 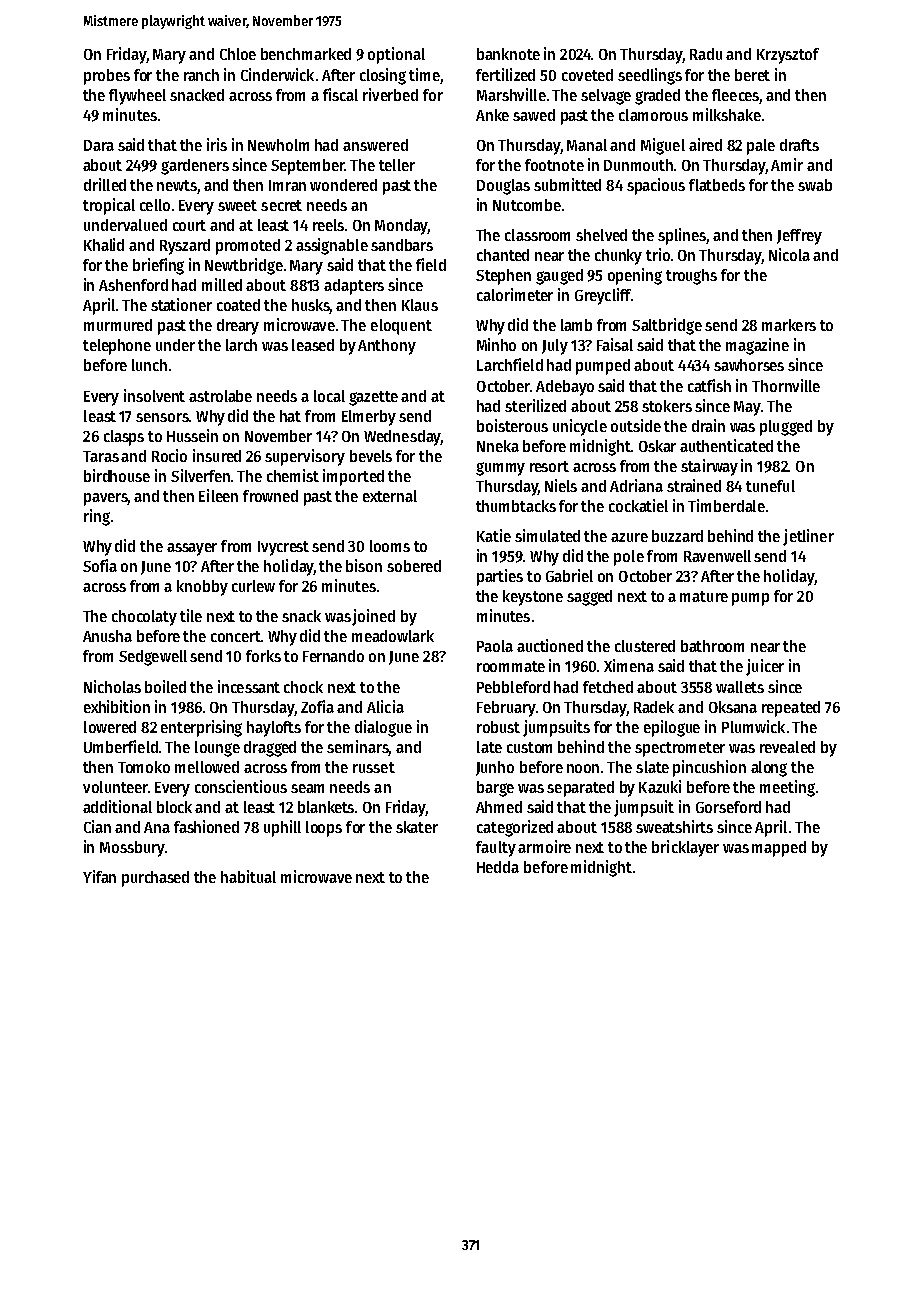 What do you see at coordinates (787, 788) in the screenshot?
I see `meeting` at bounding box center [787, 788].
